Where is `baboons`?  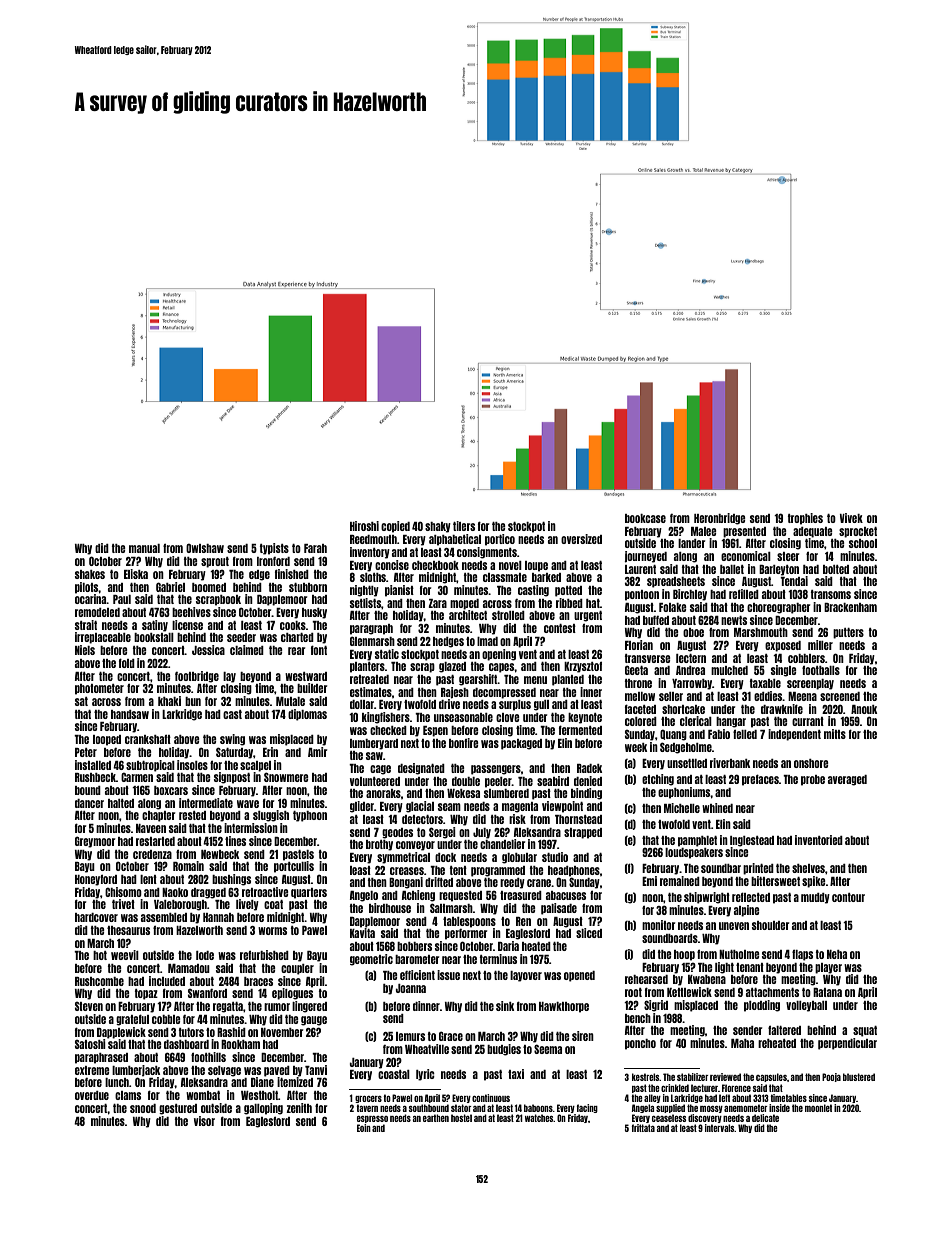
baboons is located at coordinates (538, 1108).
